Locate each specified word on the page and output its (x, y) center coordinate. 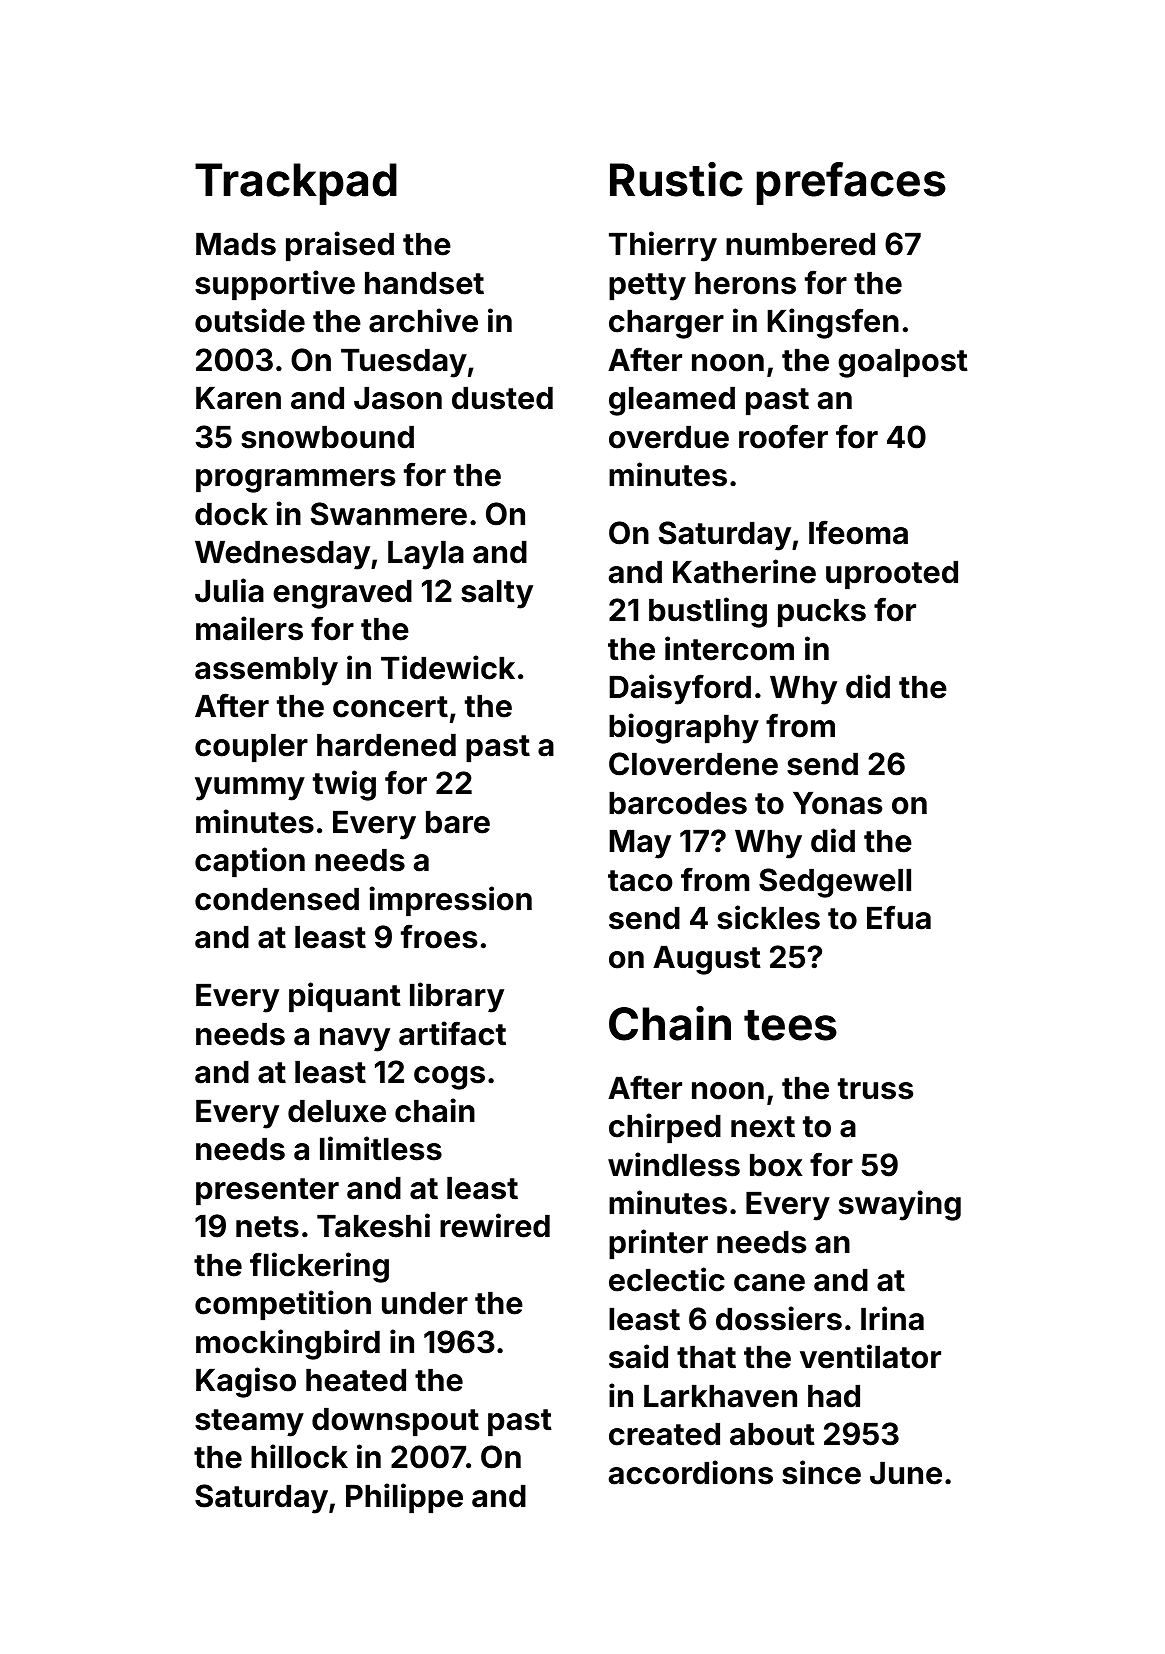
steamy (249, 1423)
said (638, 1356)
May (640, 844)
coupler (251, 748)
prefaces (851, 183)
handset (424, 283)
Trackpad (296, 184)
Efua (899, 917)
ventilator (870, 1356)
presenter (267, 1191)
